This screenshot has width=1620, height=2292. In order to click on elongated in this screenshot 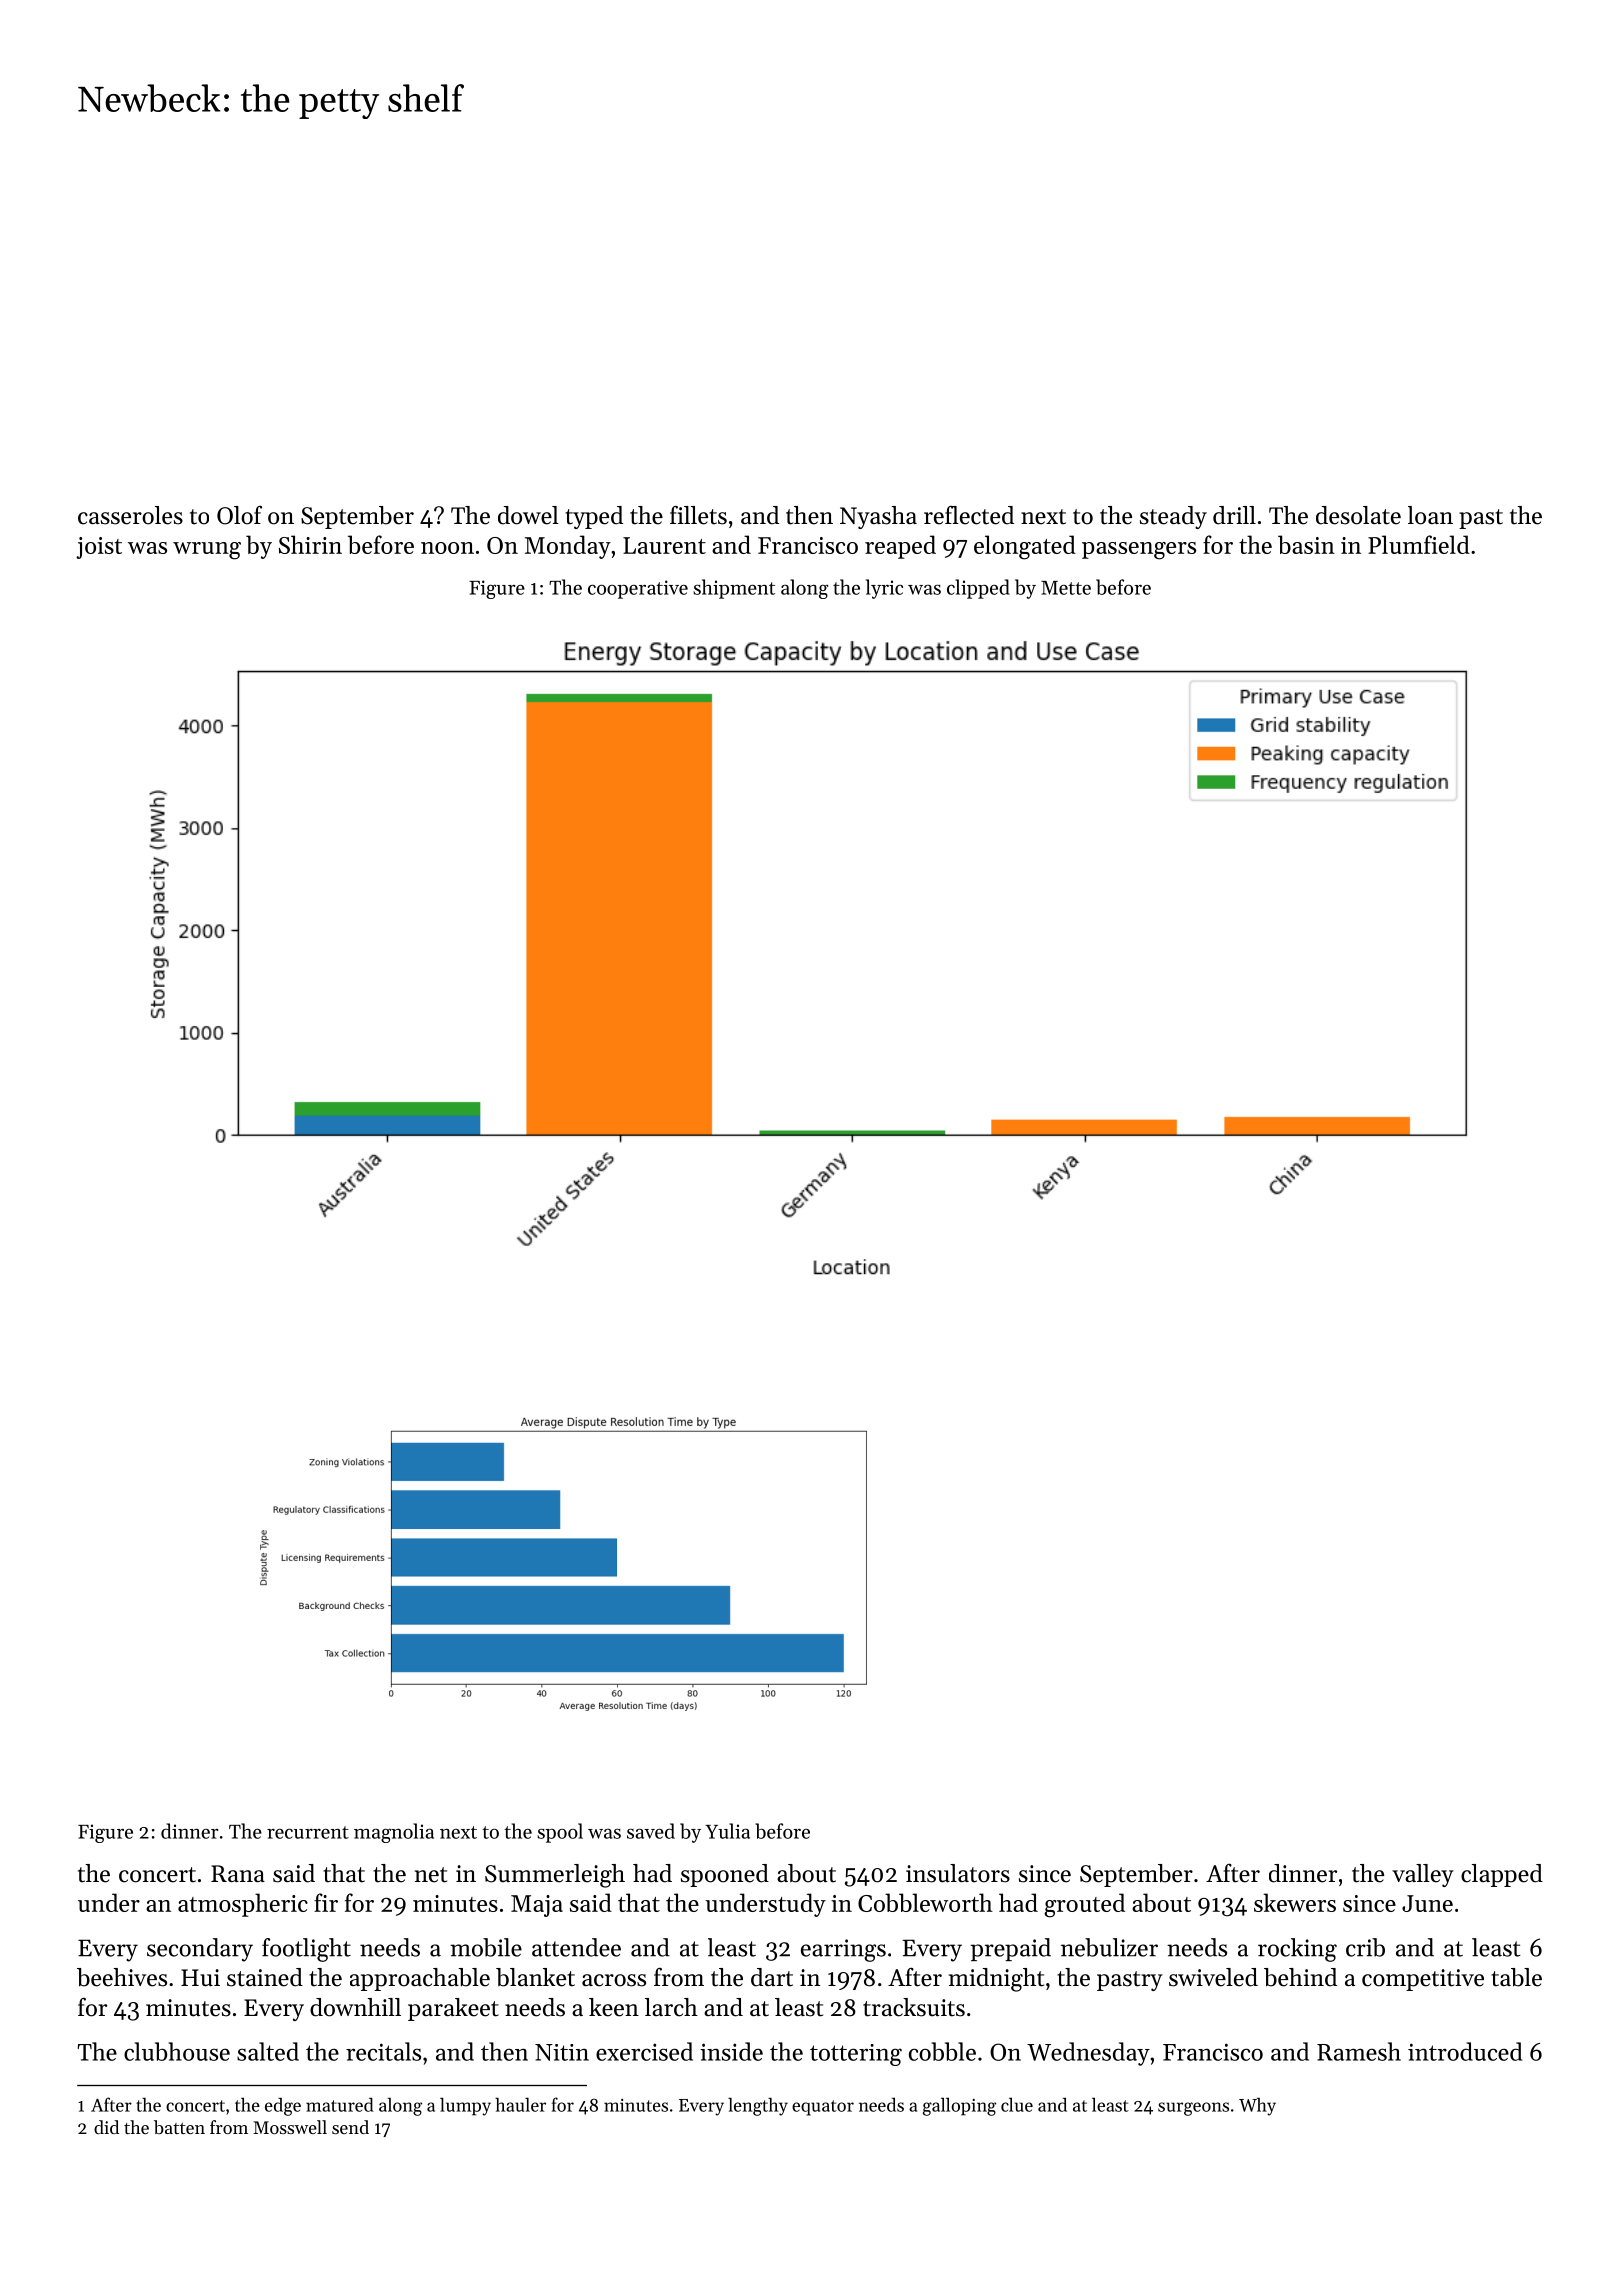, I will do `click(1025, 547)`.
